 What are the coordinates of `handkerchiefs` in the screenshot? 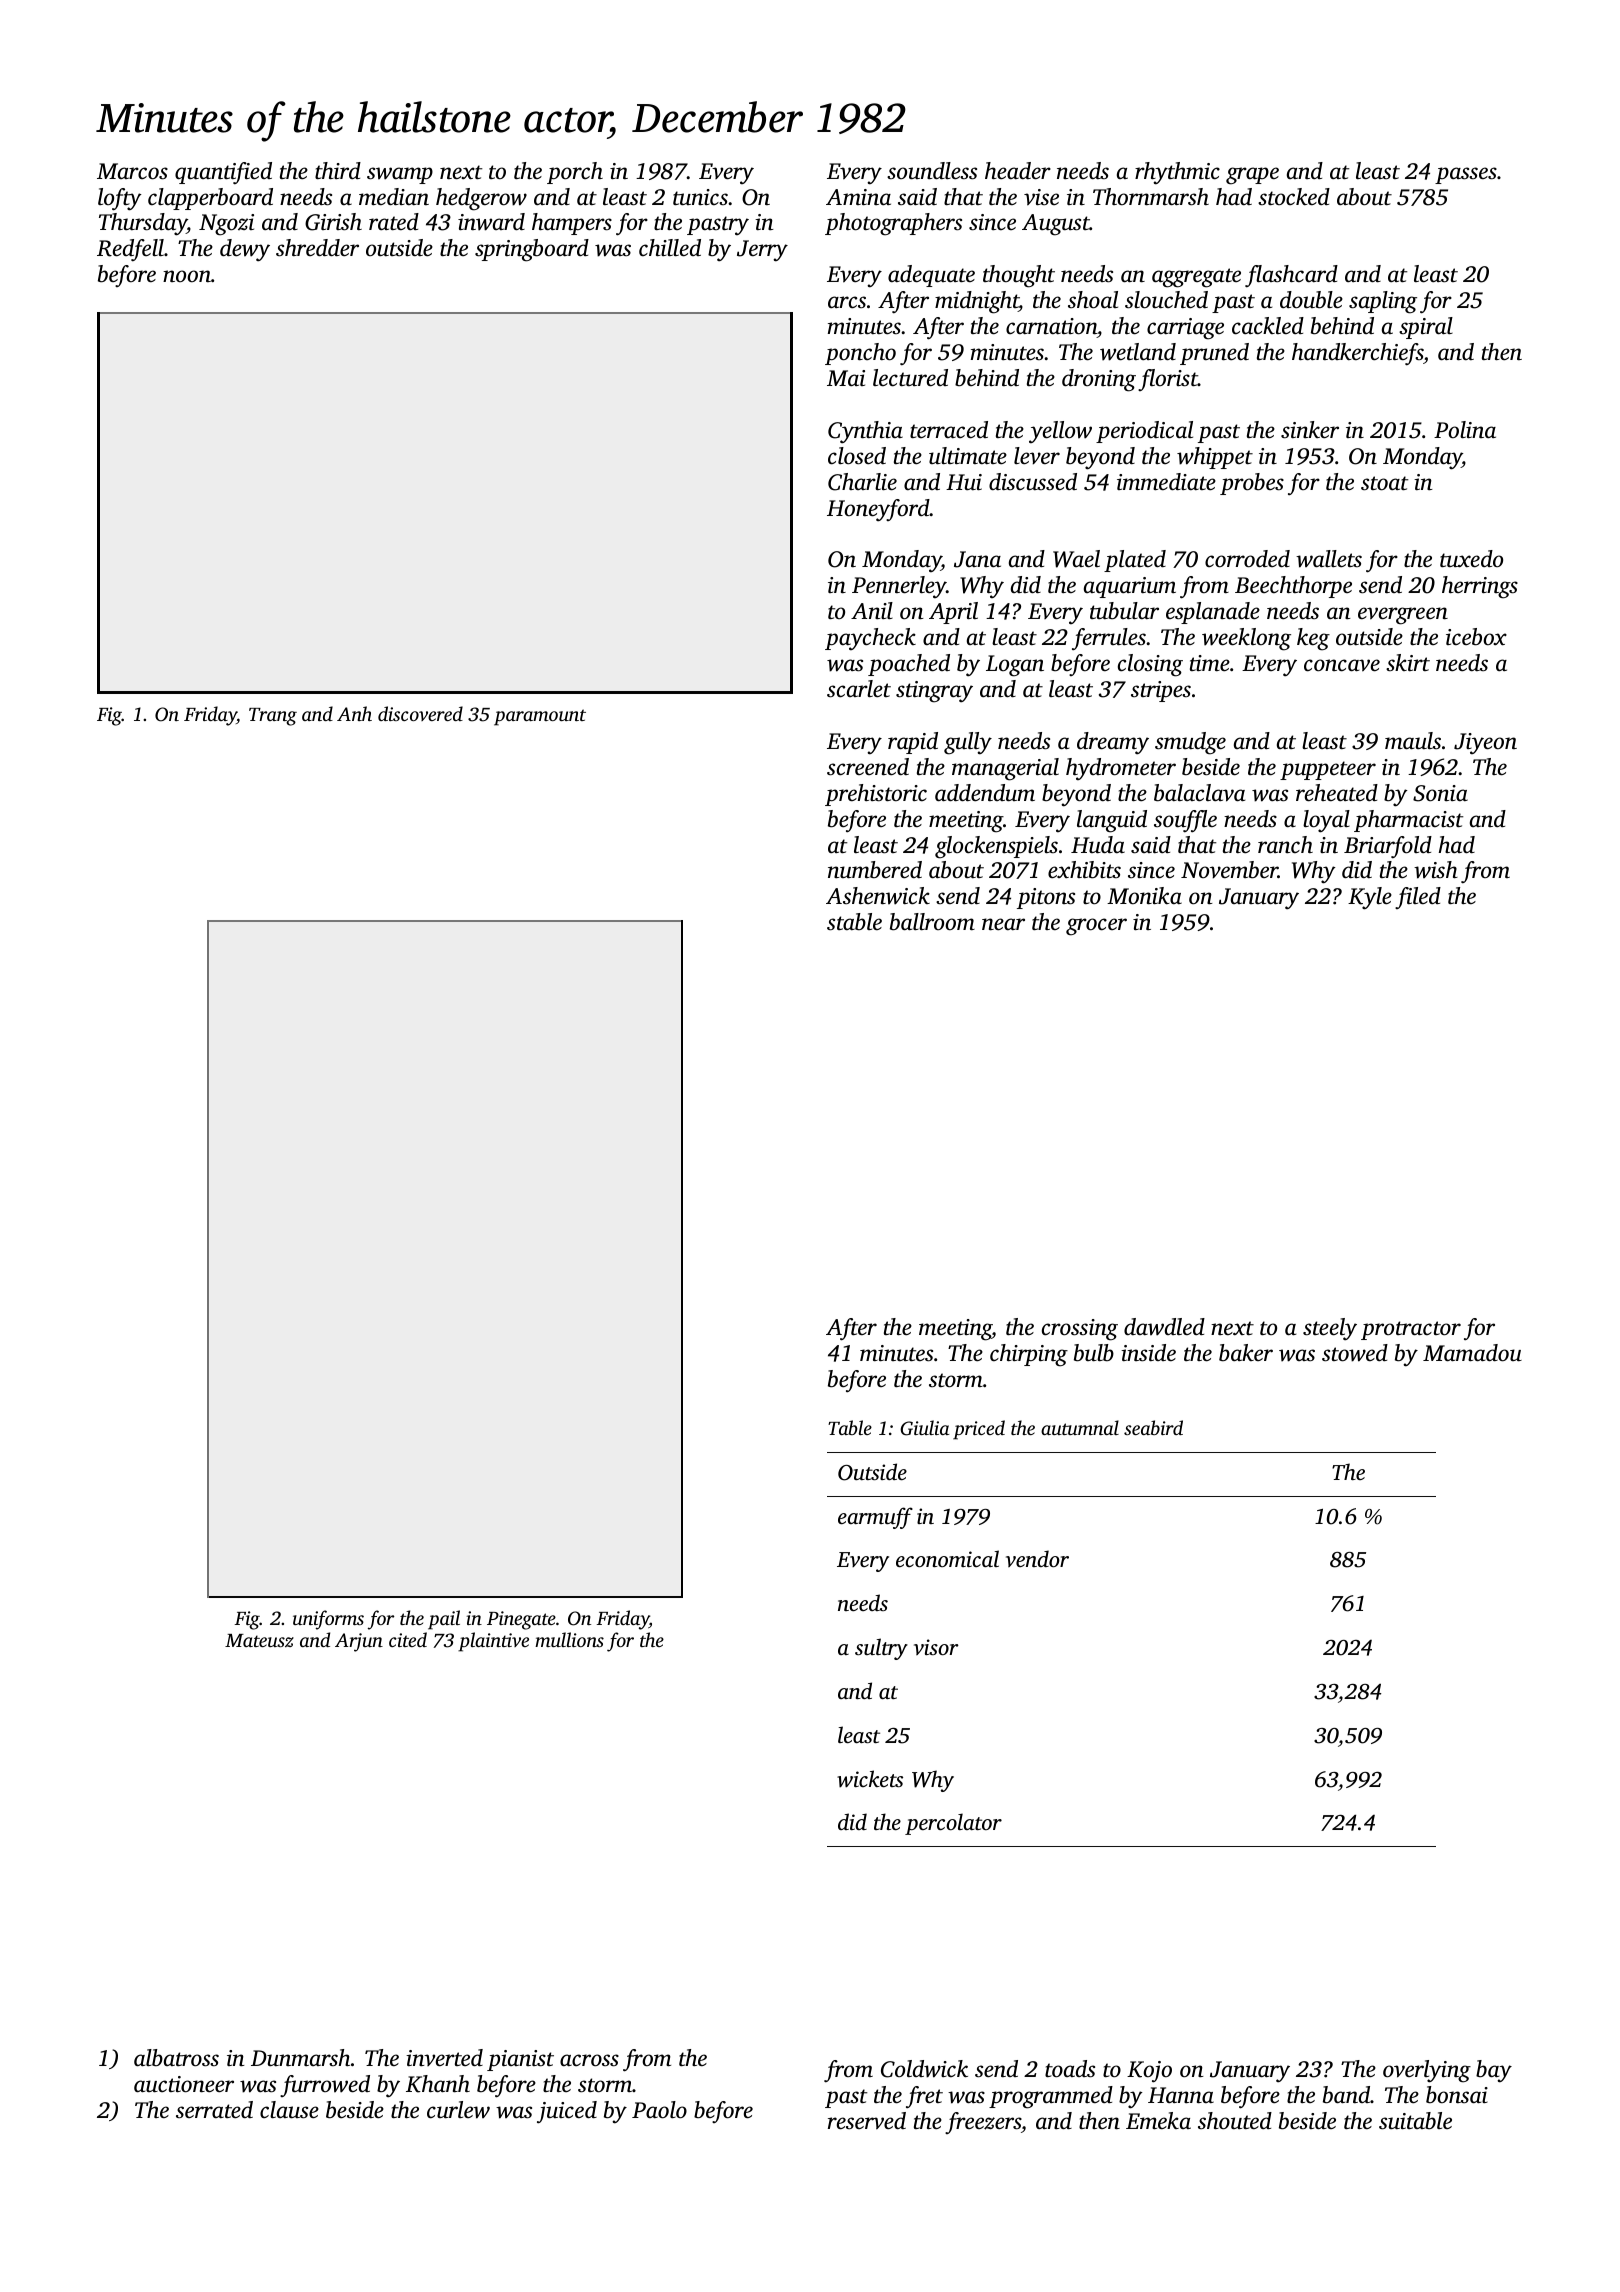 It's located at (1358, 354).
